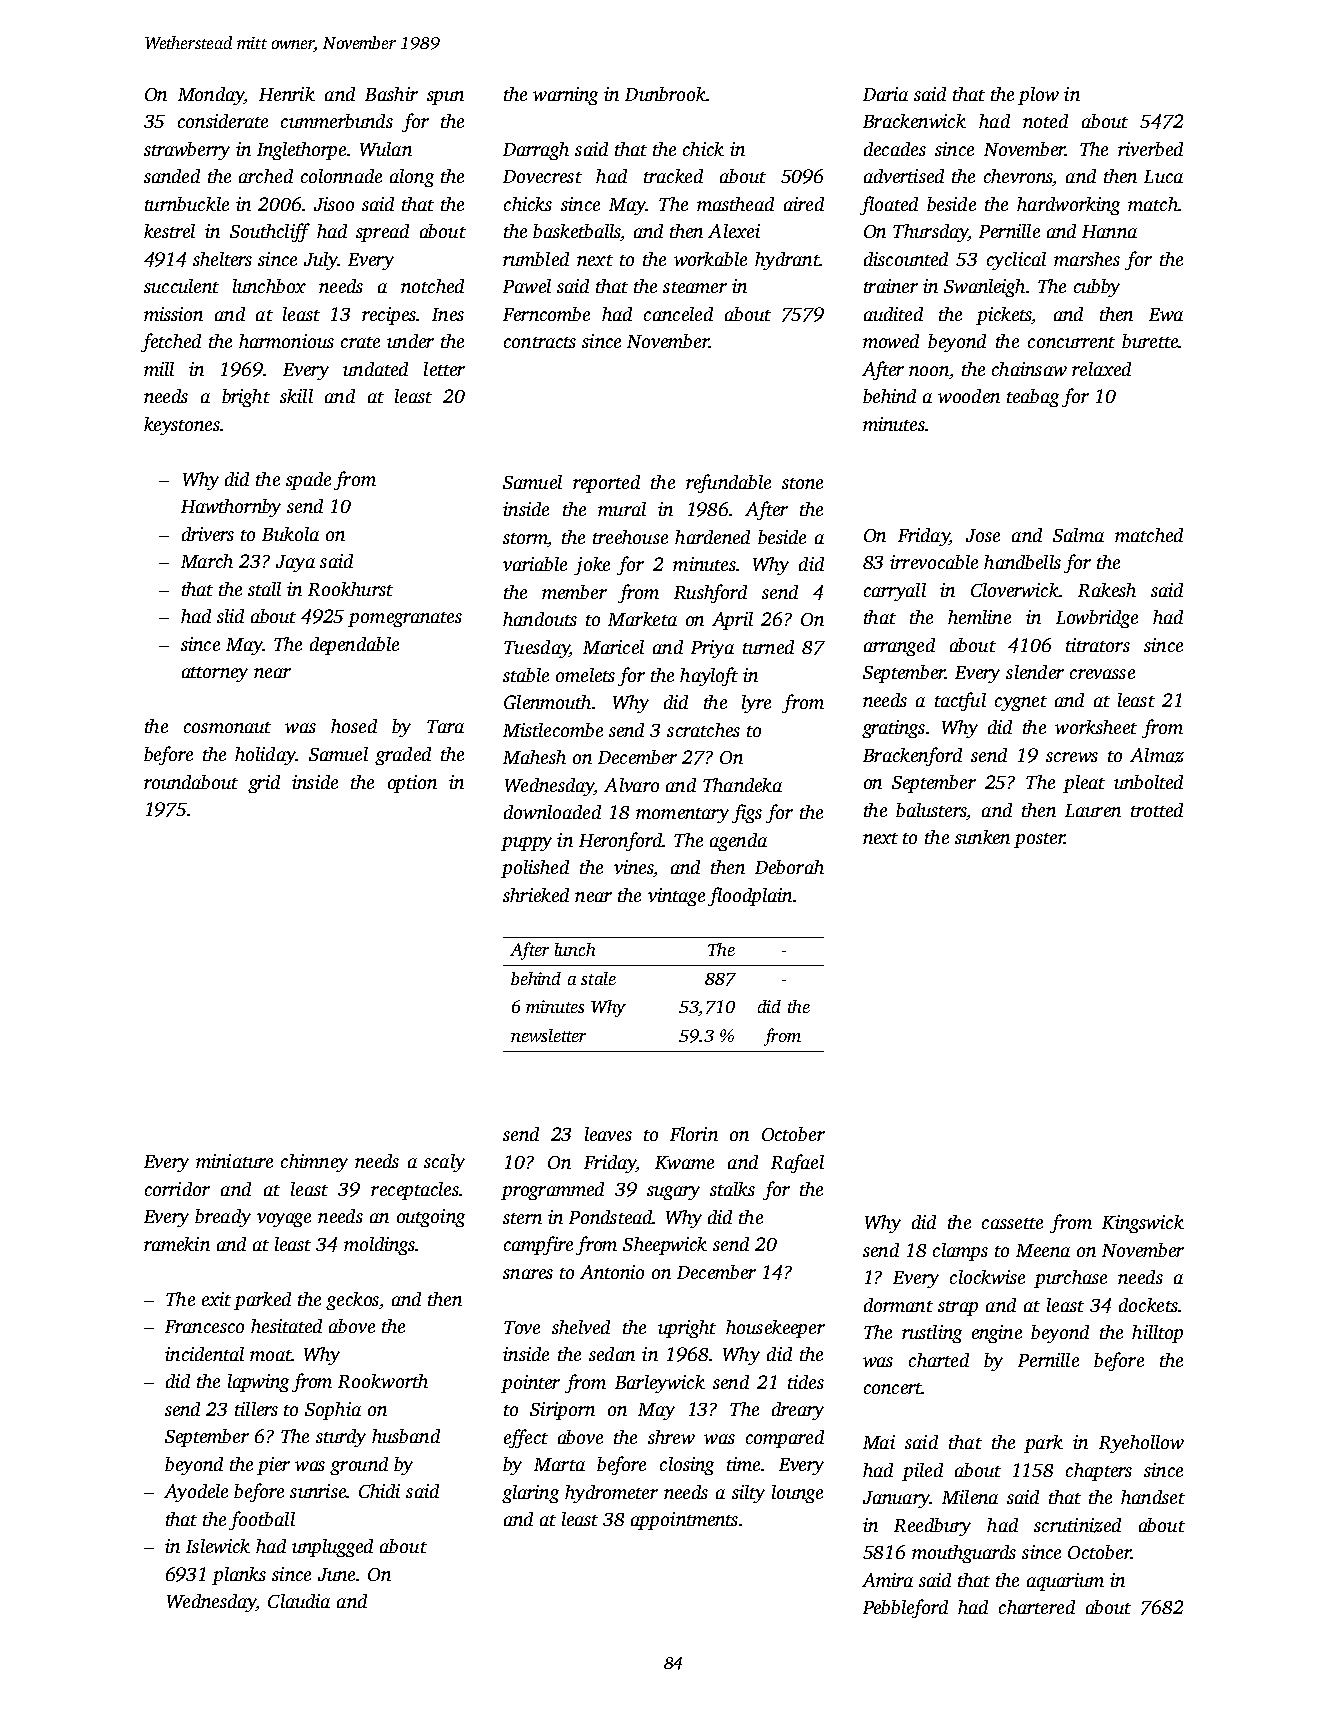 The width and height of the image is (1327, 1717). What do you see at coordinates (1070, 1279) in the image?
I see `purchase` at bounding box center [1070, 1279].
